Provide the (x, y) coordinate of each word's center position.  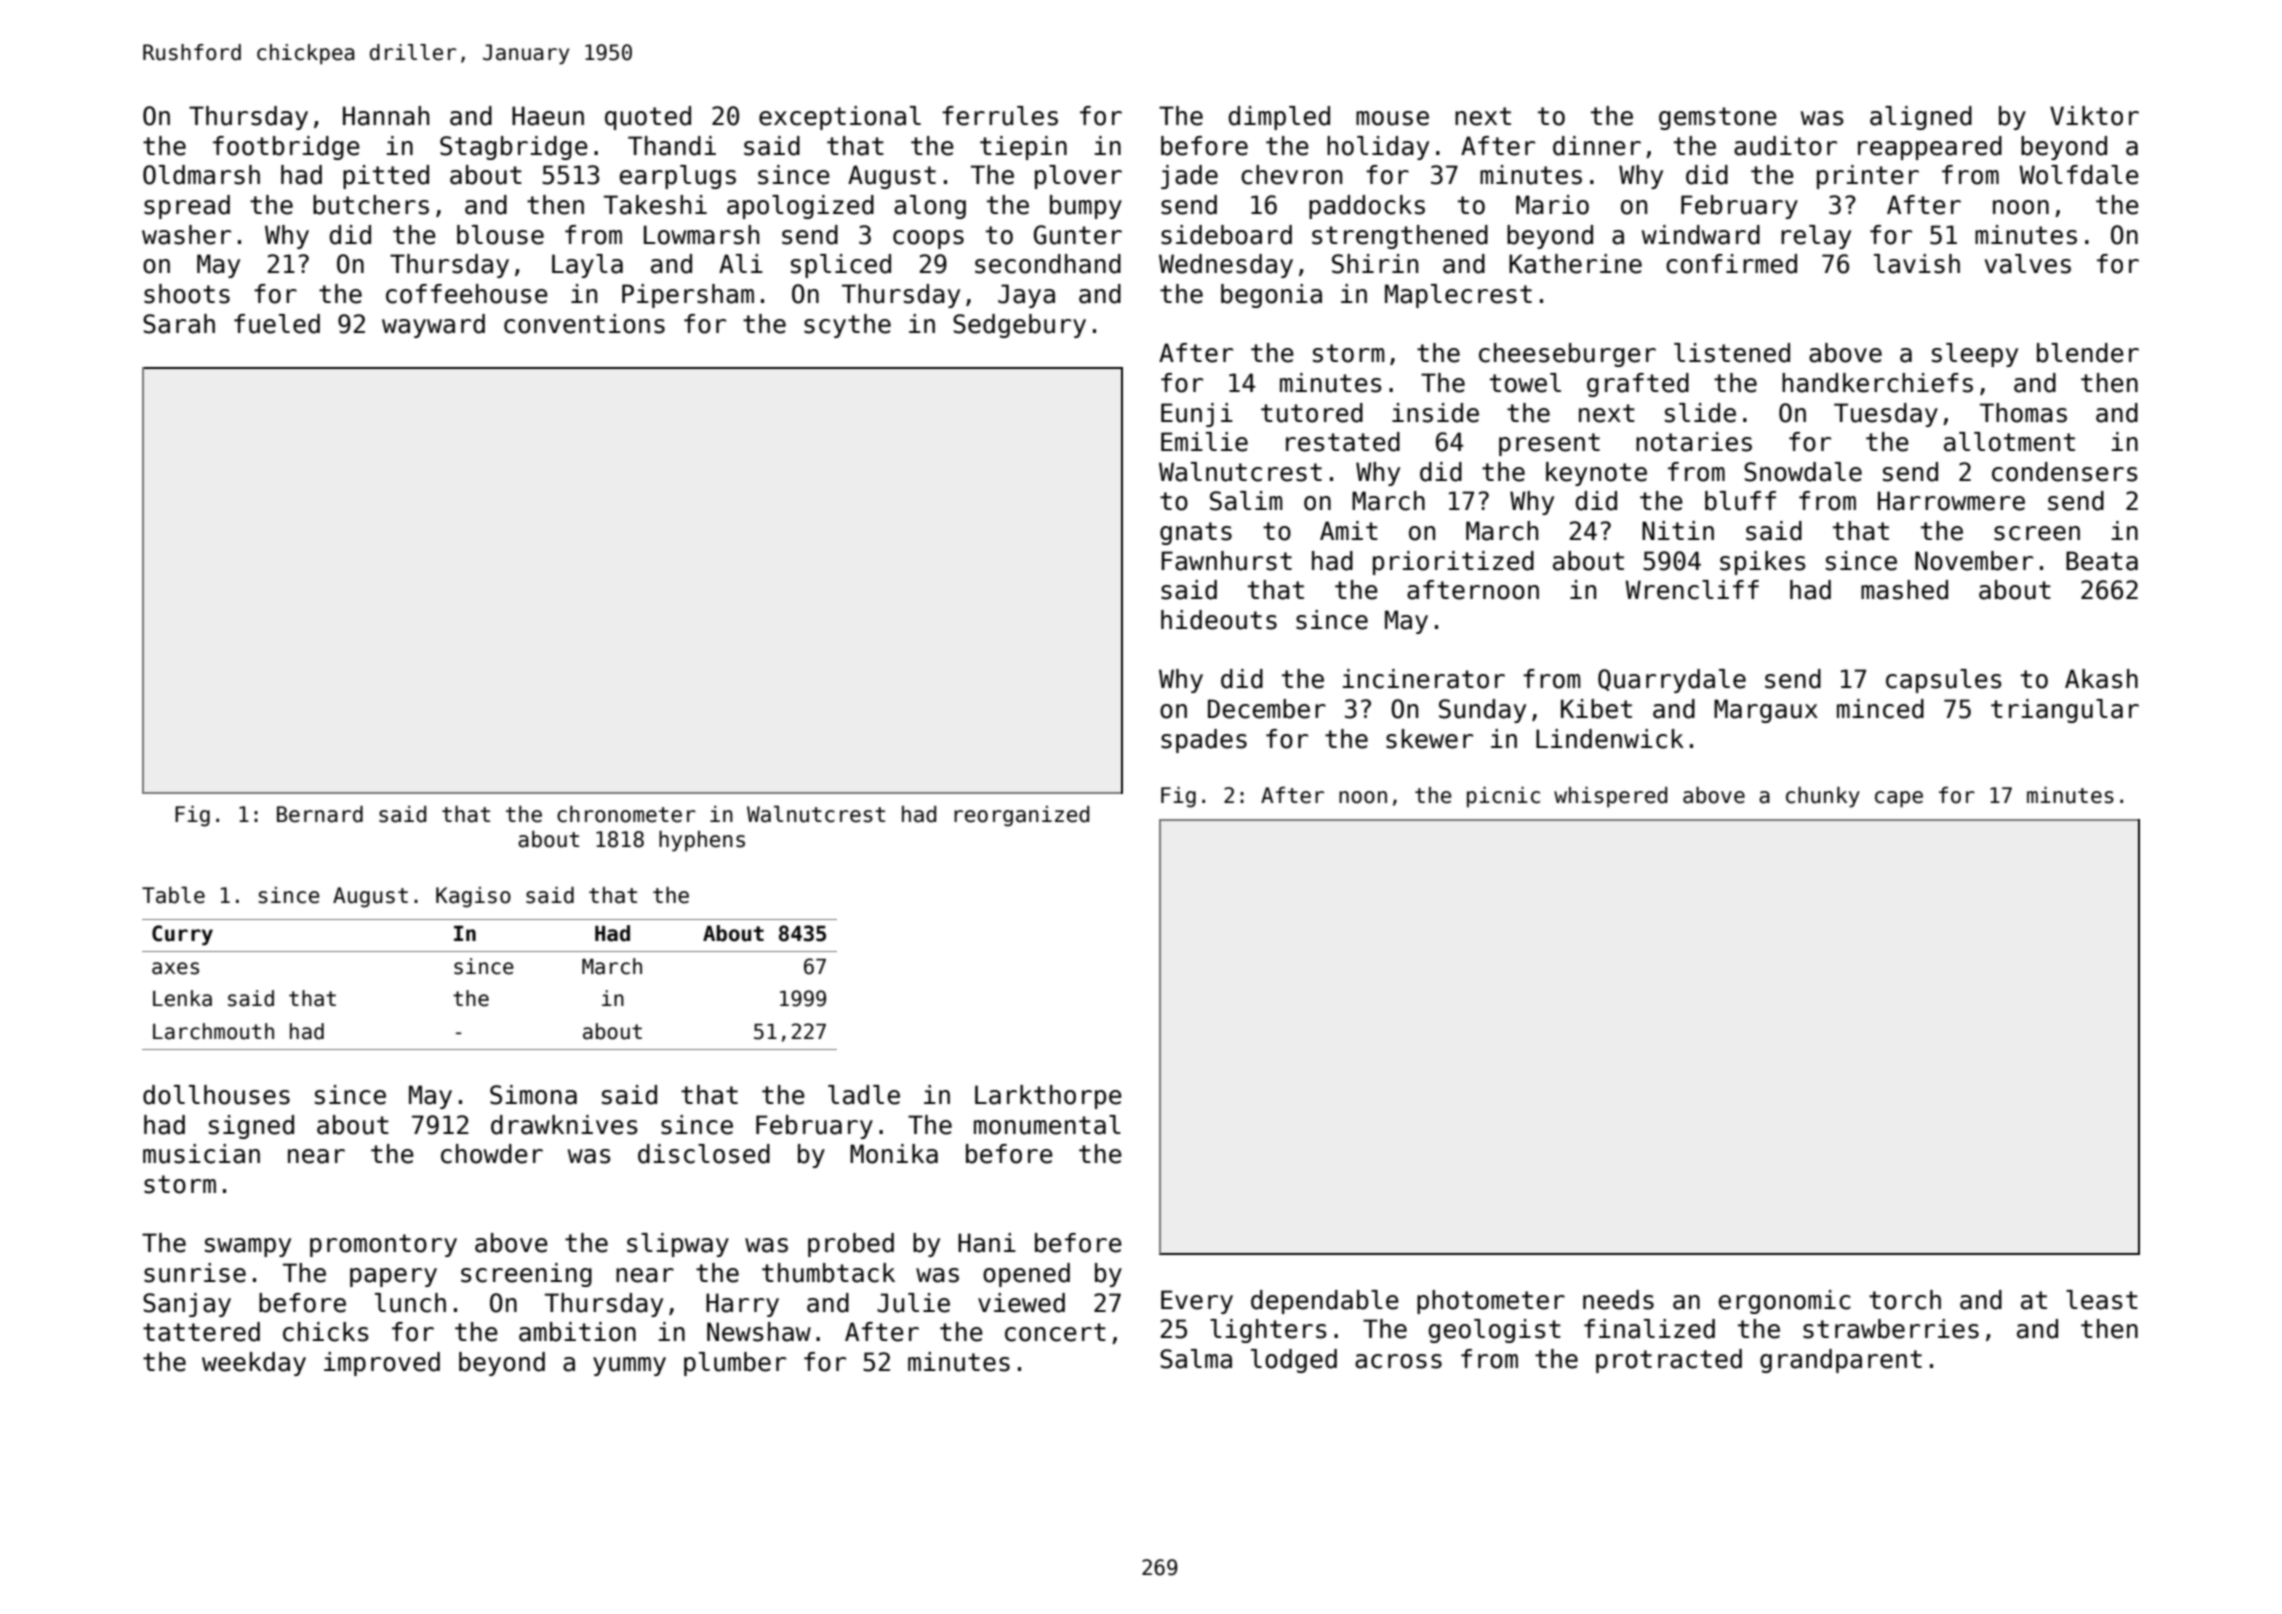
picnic (1503, 797)
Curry (182, 935)
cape (1899, 799)
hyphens (702, 841)
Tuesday (1886, 415)
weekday (254, 1364)
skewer (1429, 739)
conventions (584, 324)
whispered (1610, 797)
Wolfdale (2079, 175)
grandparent (1841, 1361)
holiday (1378, 148)
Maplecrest (1458, 296)
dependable (1325, 1302)
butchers (371, 205)
